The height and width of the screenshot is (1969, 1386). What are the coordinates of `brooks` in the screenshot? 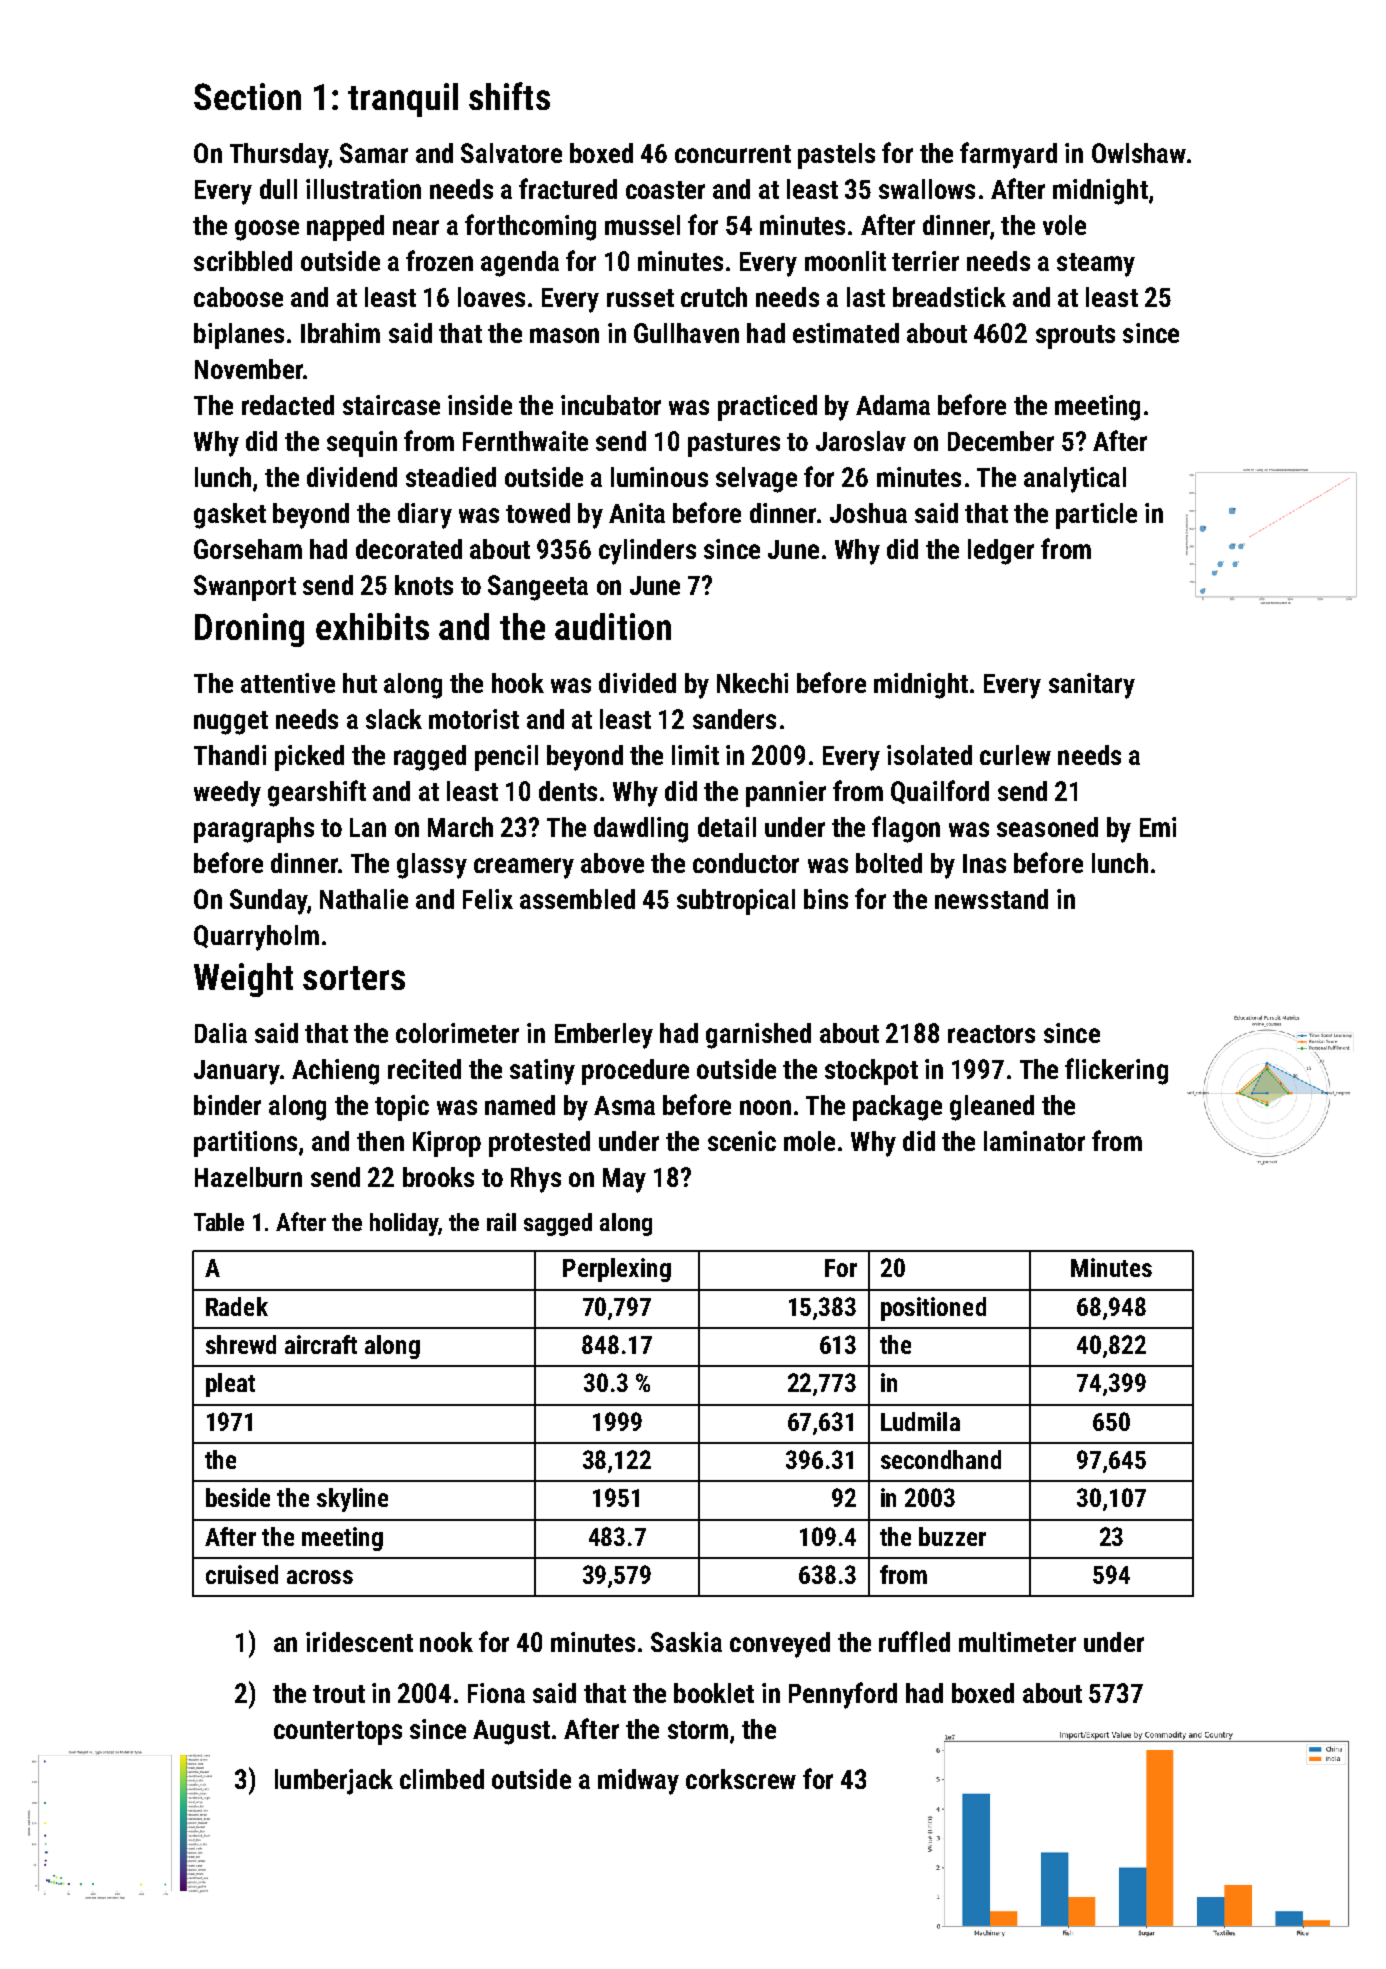 It's located at (438, 1177).
